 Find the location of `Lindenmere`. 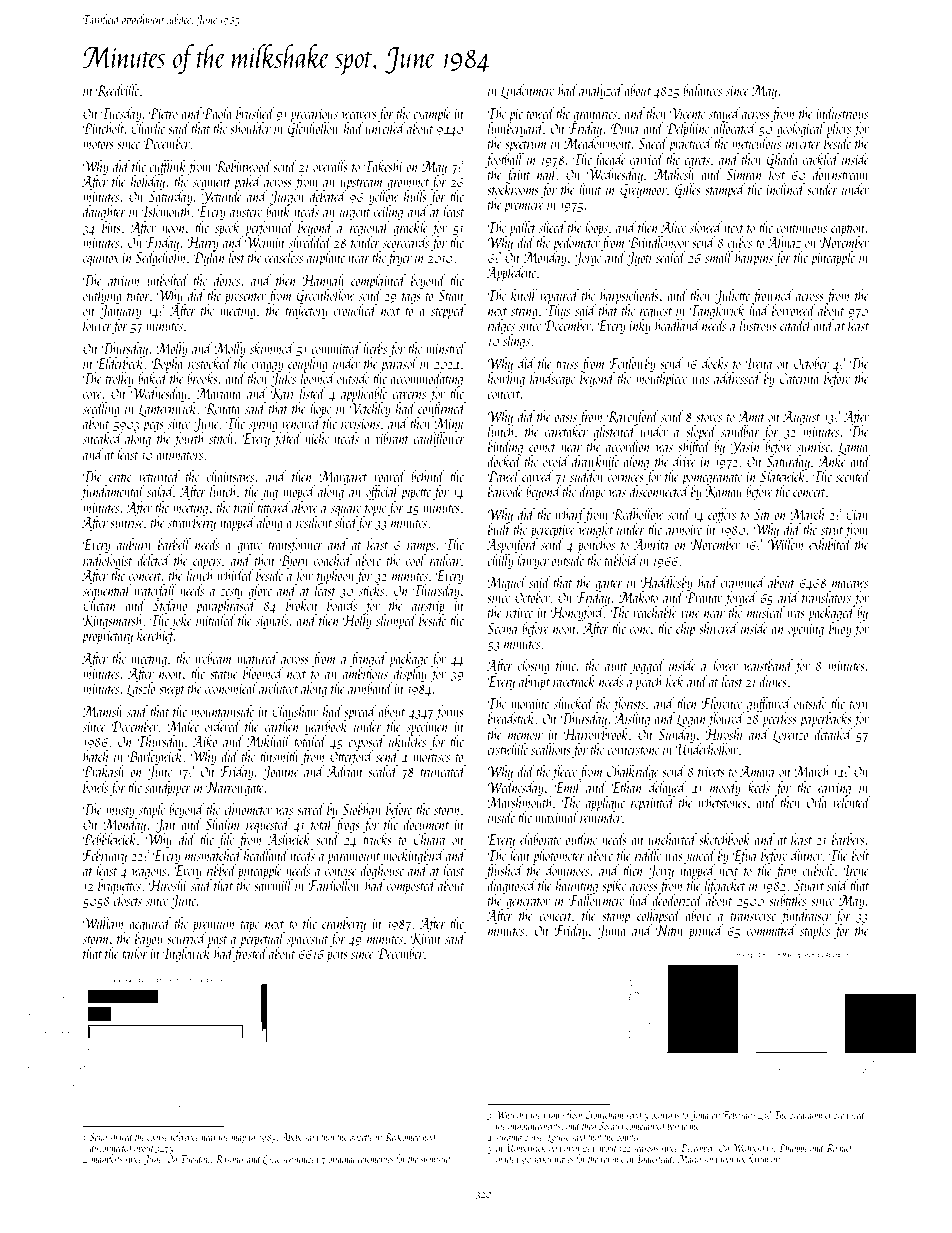

Lindenmere is located at coordinates (527, 91).
